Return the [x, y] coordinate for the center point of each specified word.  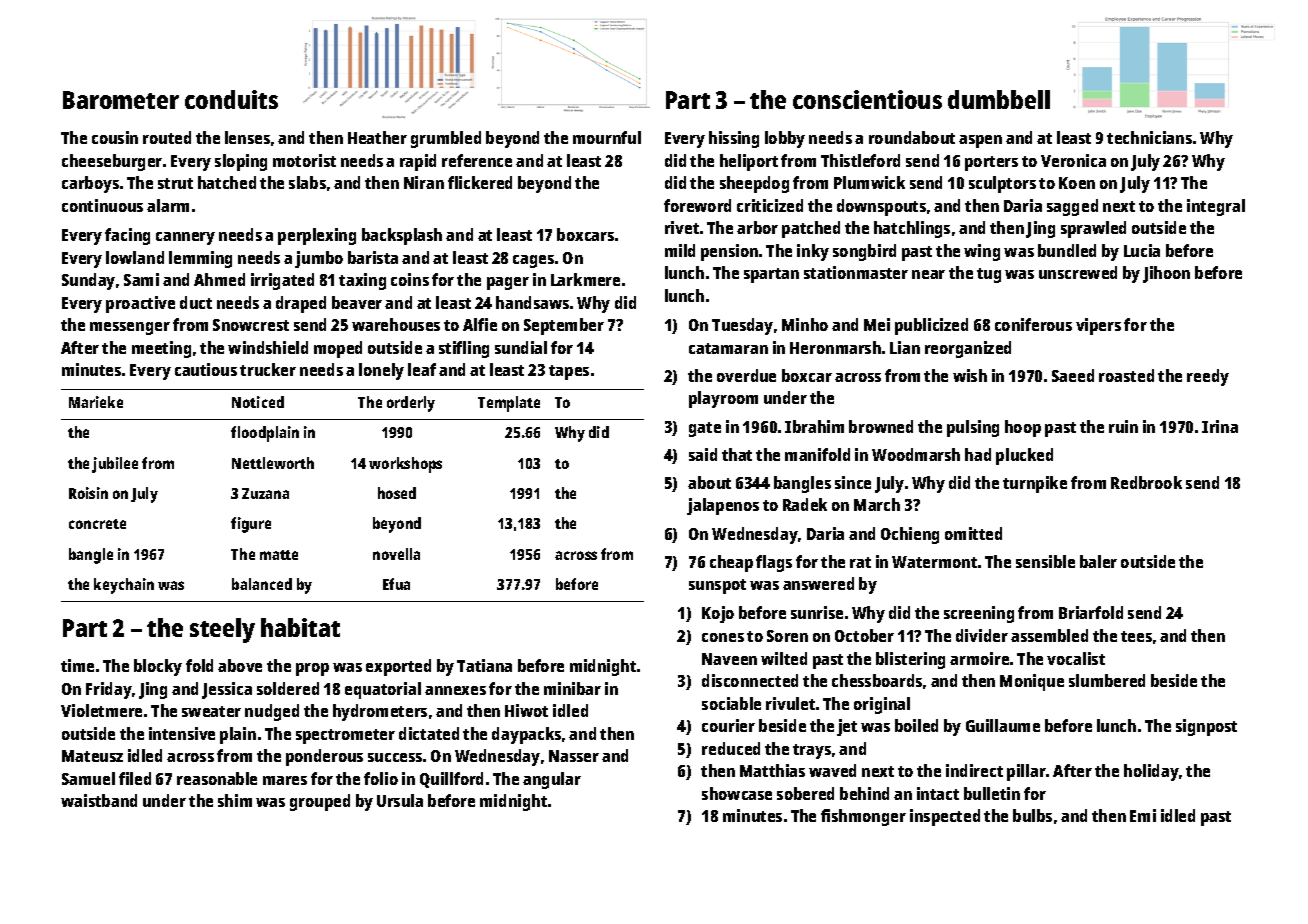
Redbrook [1146, 482]
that [737, 454]
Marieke [96, 402]
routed [167, 137]
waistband [99, 800]
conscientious [867, 99]
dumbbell [999, 99]
